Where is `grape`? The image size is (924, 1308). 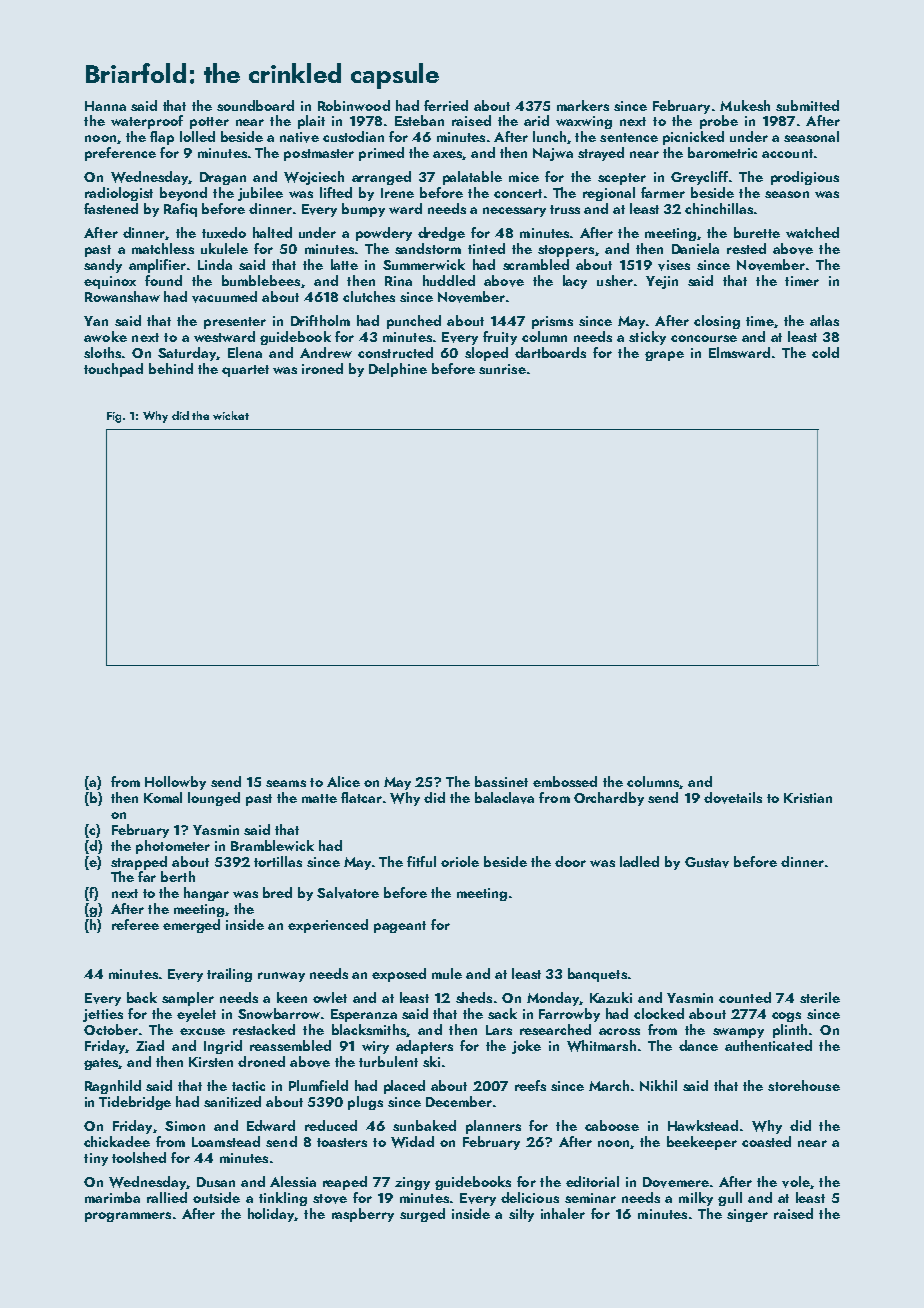 grape is located at coordinates (664, 356).
